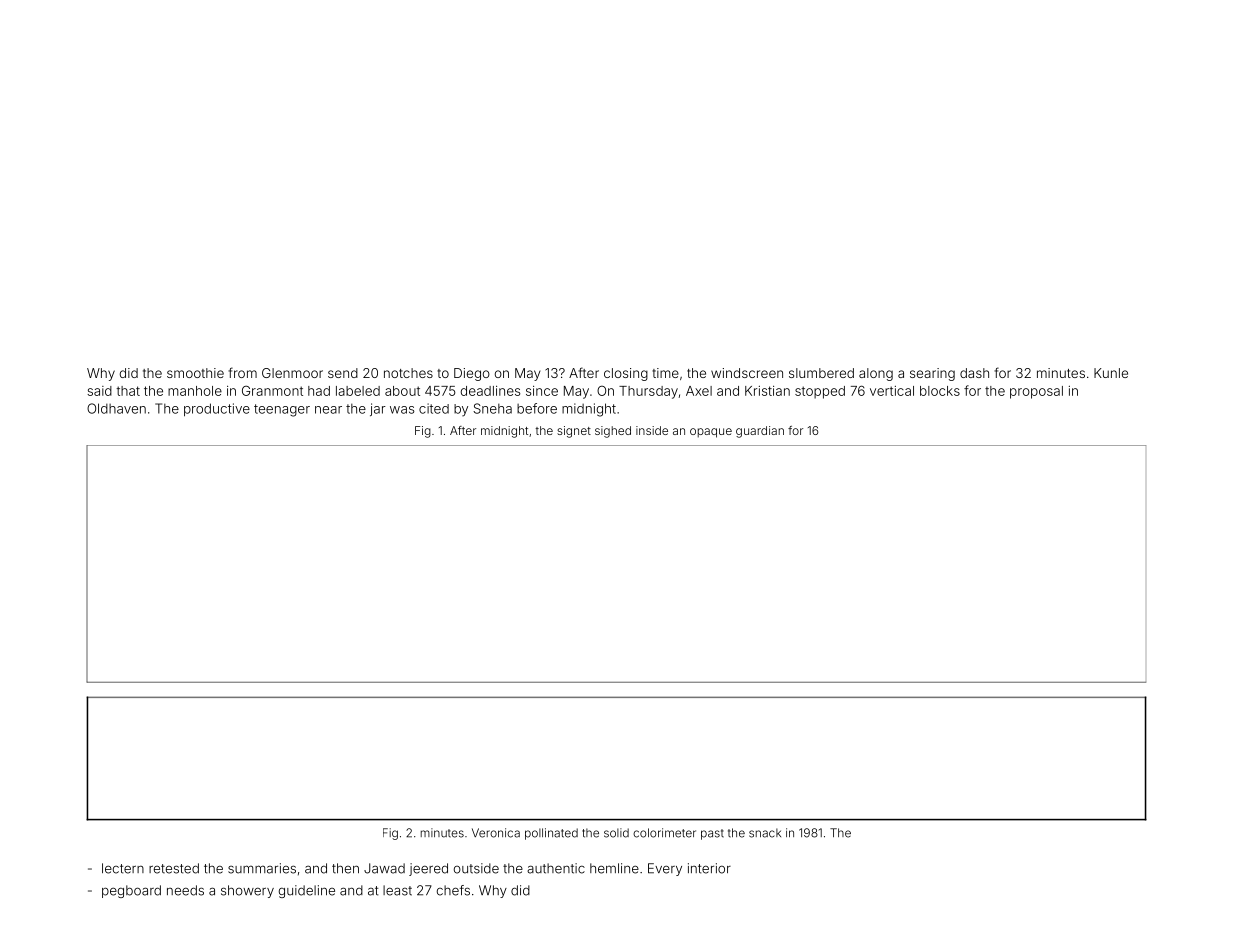 The width and height of the document is (1233, 952). I want to click on sighed, so click(613, 432).
